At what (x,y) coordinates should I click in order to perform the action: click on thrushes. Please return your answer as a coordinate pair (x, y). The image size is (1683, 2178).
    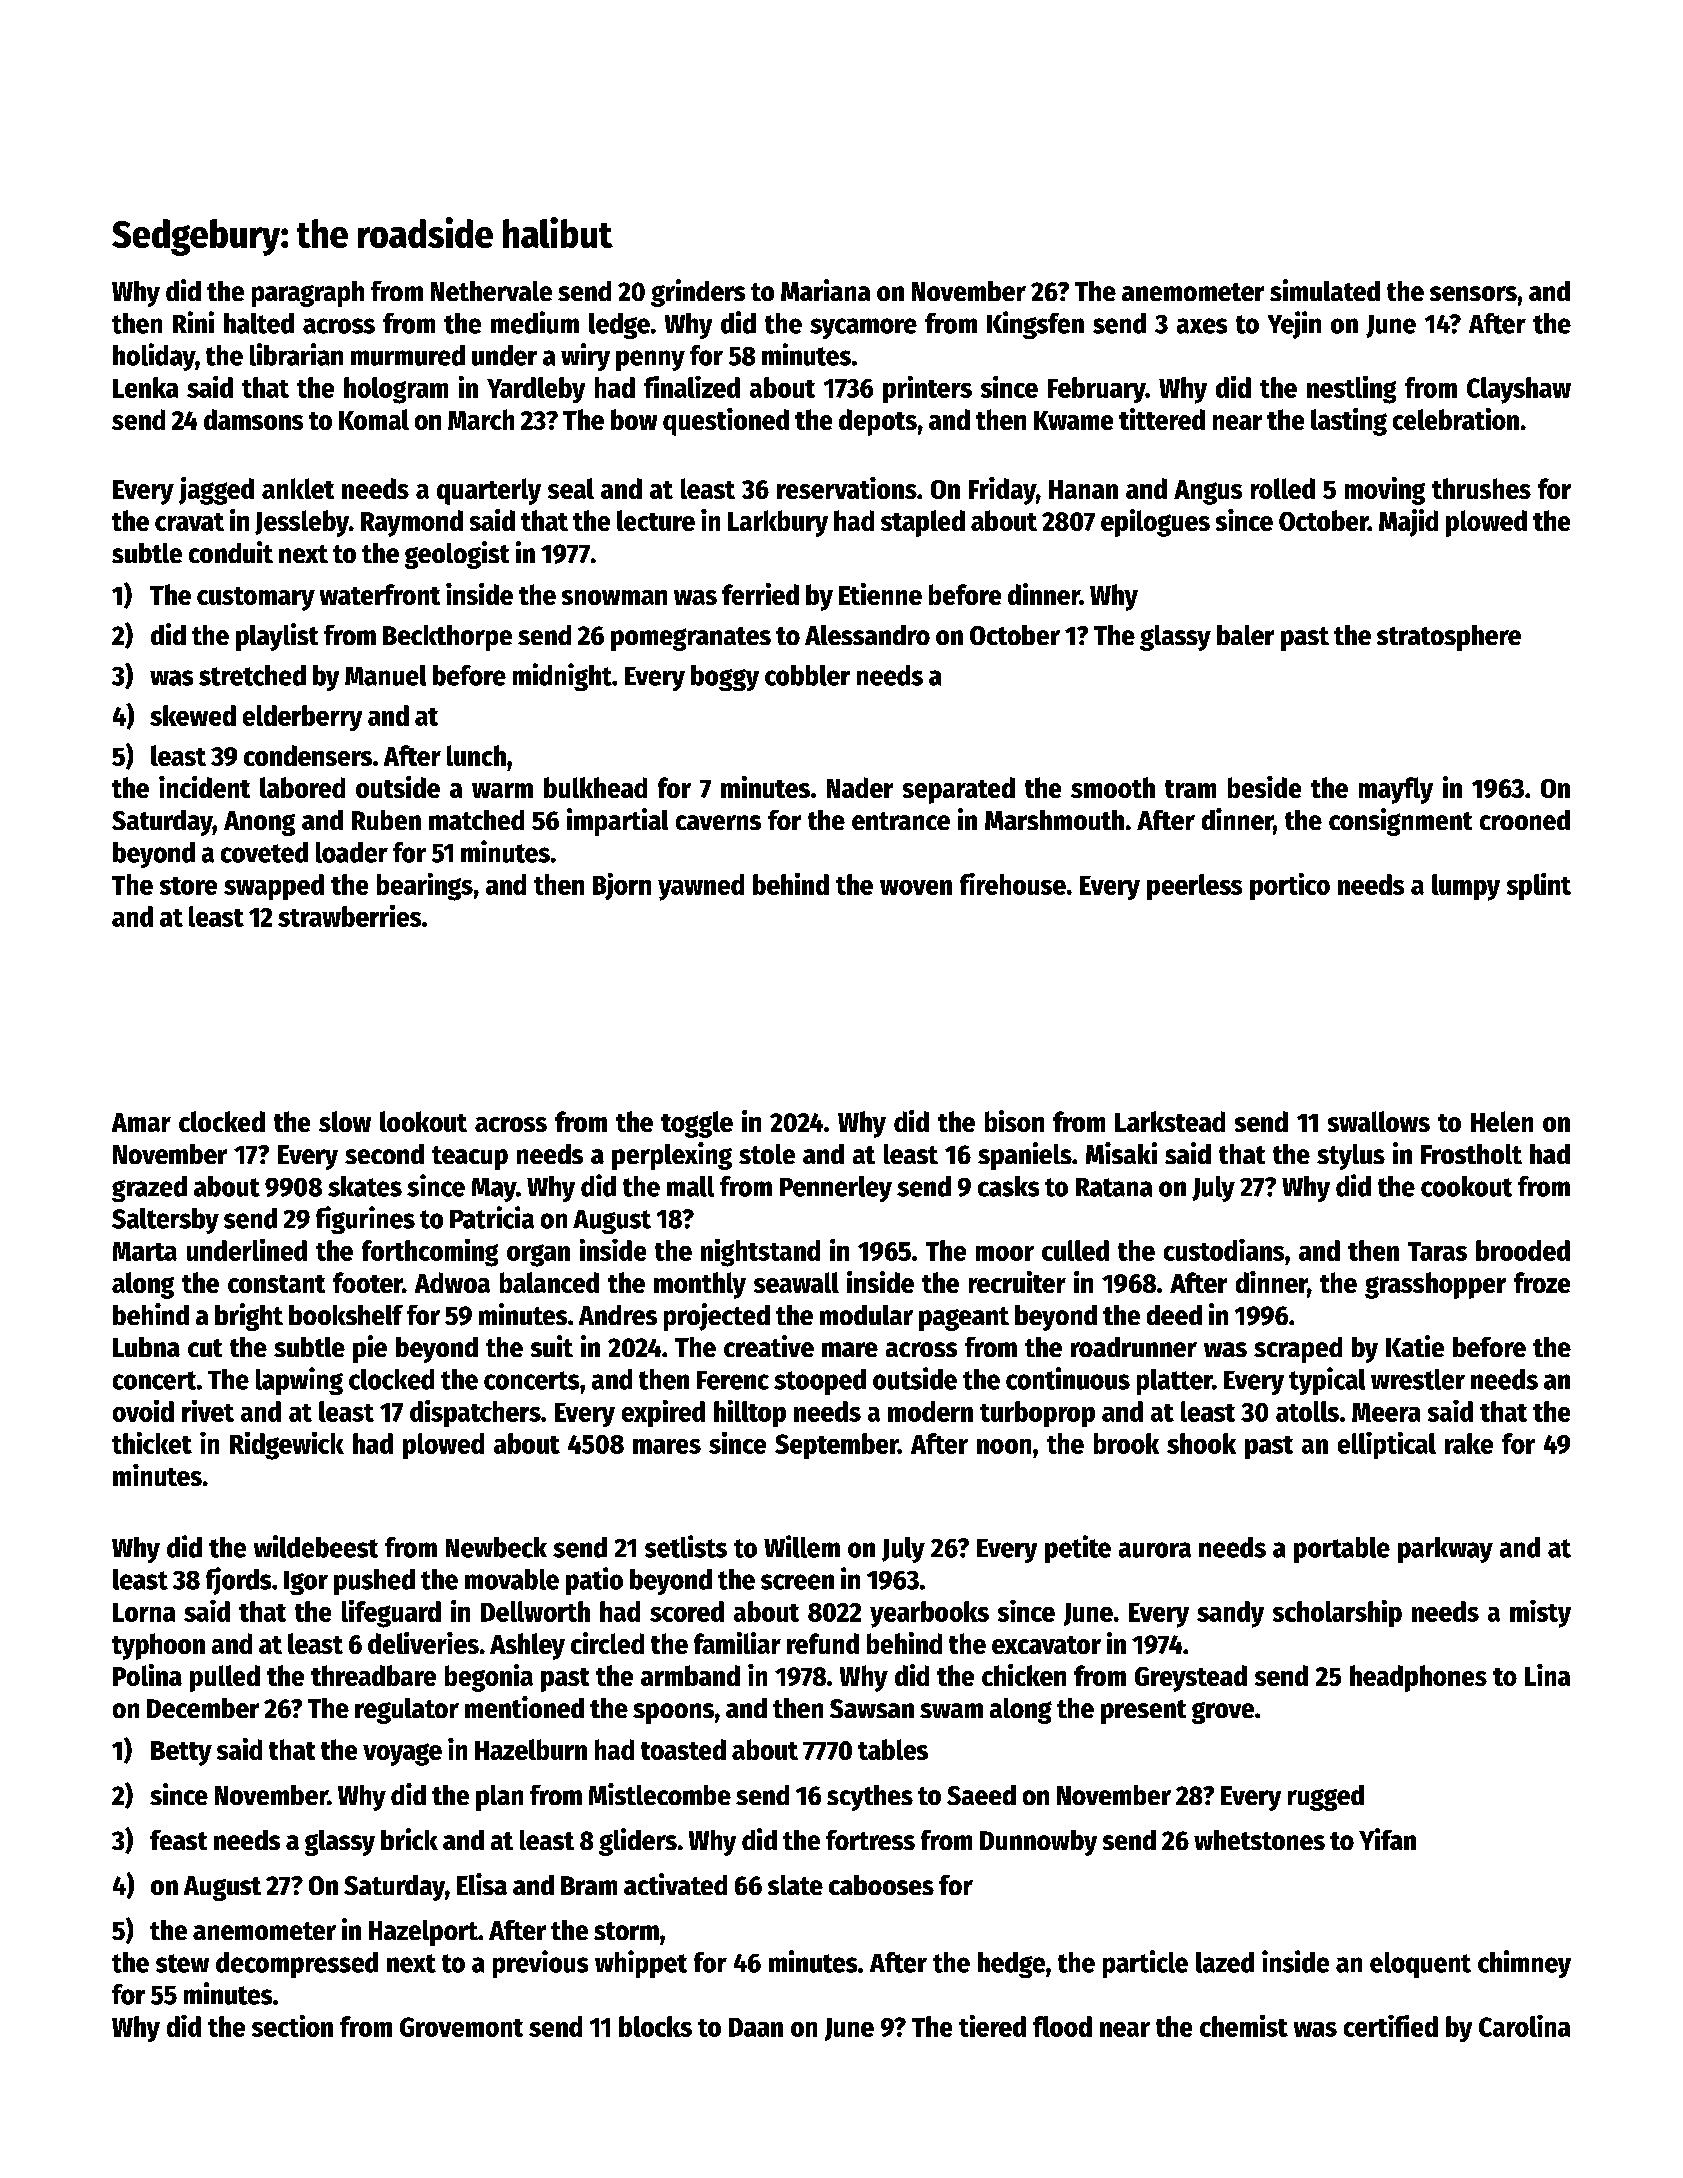
    Looking at the image, I should click on (1481, 488).
